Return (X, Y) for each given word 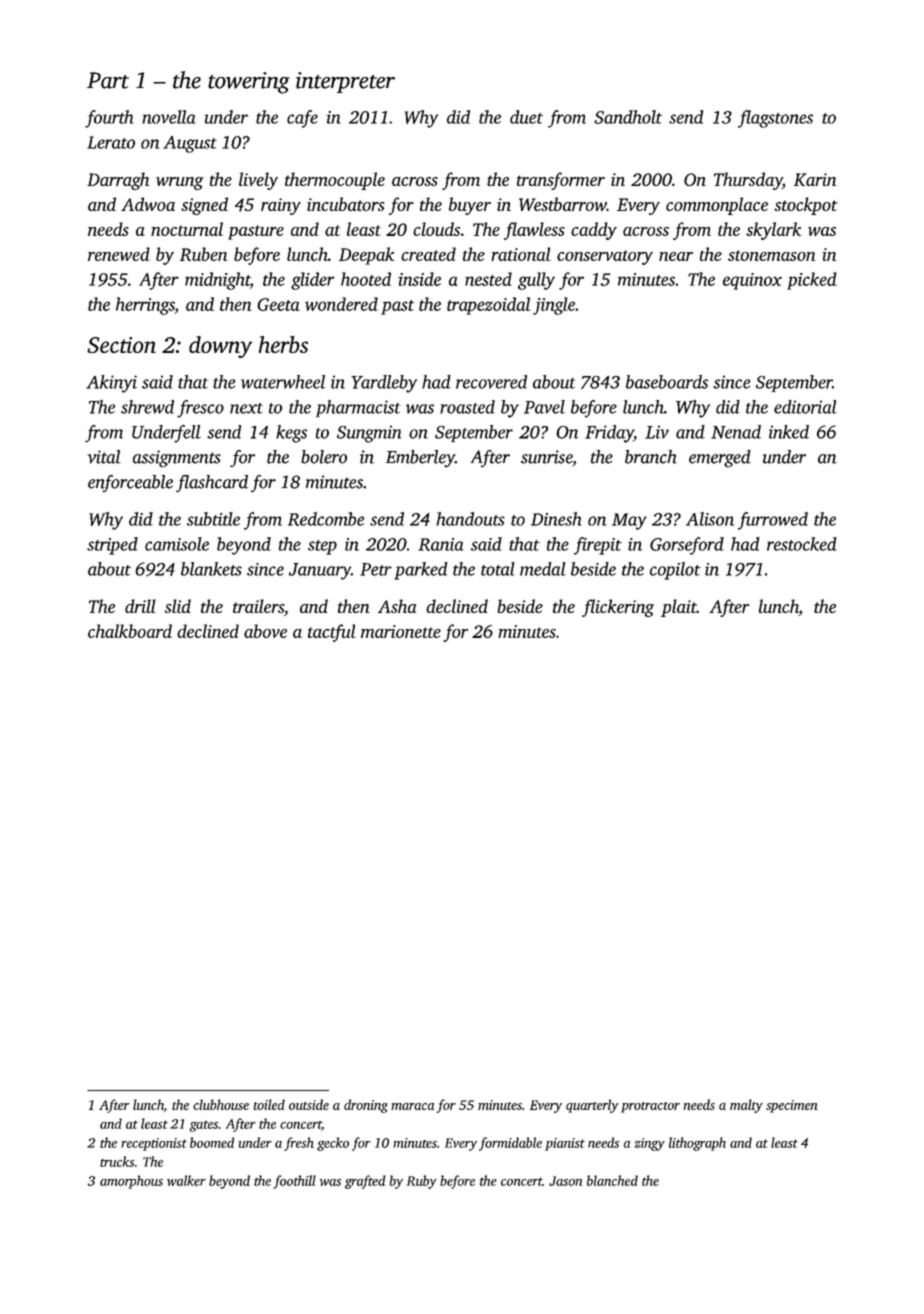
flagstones (775, 119)
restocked (802, 544)
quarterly (592, 1106)
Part (108, 80)
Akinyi (111, 384)
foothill (294, 1182)
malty (746, 1106)
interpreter (345, 82)
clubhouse (221, 1104)
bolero (324, 457)
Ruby (421, 1182)
